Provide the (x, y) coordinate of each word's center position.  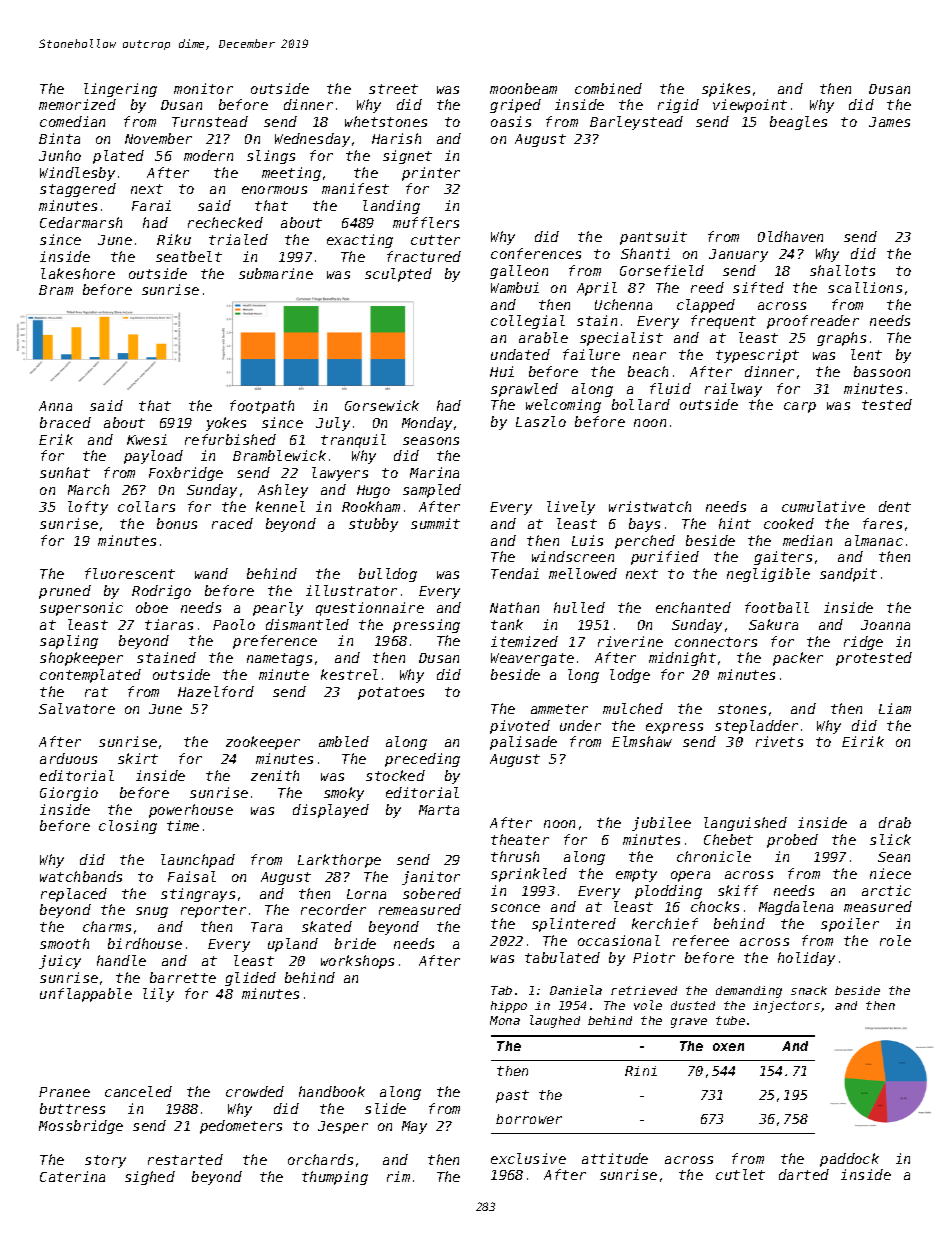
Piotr (654, 957)
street (393, 89)
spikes (726, 90)
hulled (579, 607)
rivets (779, 741)
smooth (64, 943)
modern (208, 155)
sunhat (65, 472)
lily (158, 995)
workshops (357, 962)
